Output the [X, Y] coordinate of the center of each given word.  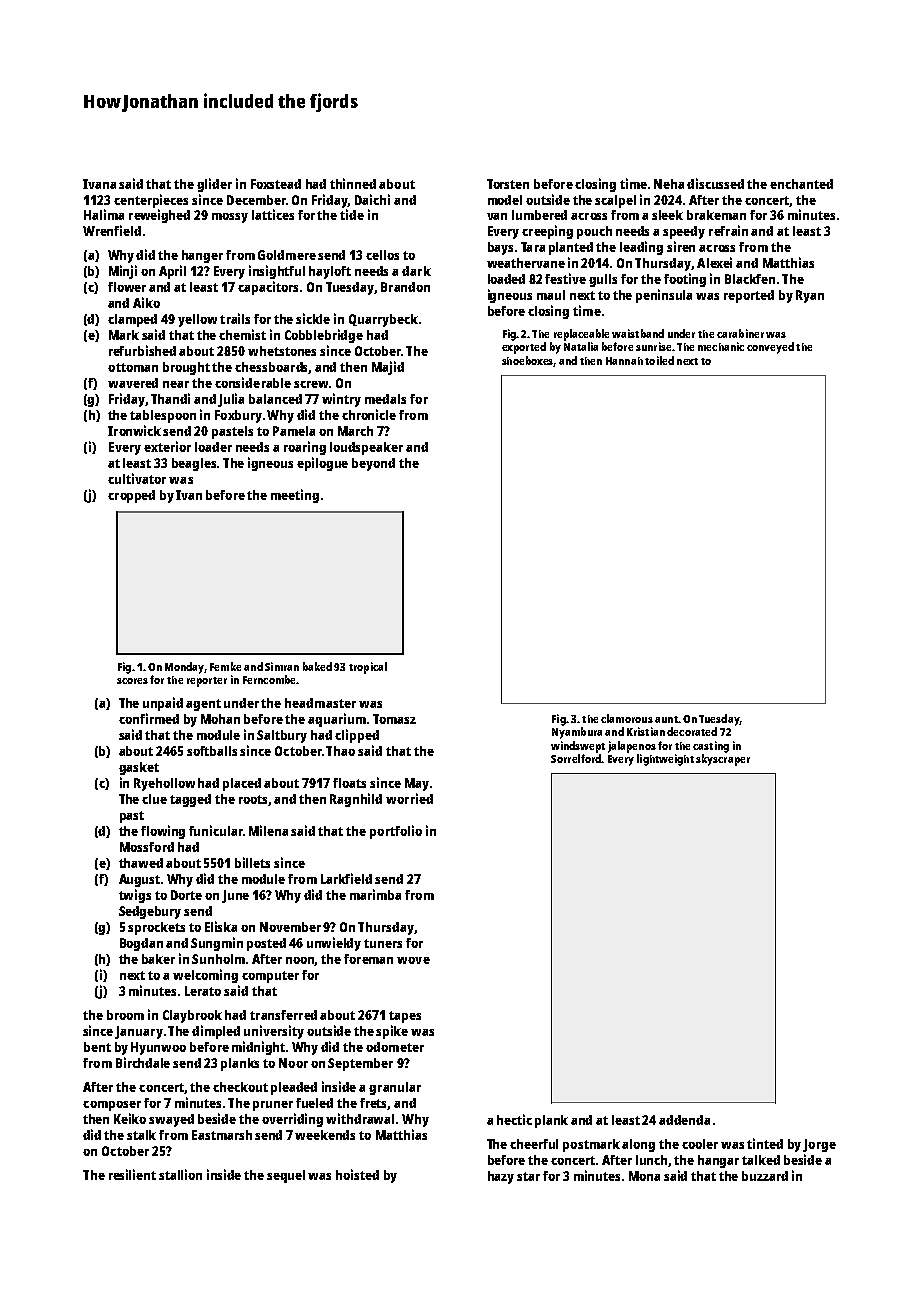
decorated [692, 731]
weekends [325, 1135]
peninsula [664, 296]
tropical [368, 668]
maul [551, 295]
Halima [104, 214]
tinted [765, 1143]
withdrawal [360, 1118]
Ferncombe [269, 679]
